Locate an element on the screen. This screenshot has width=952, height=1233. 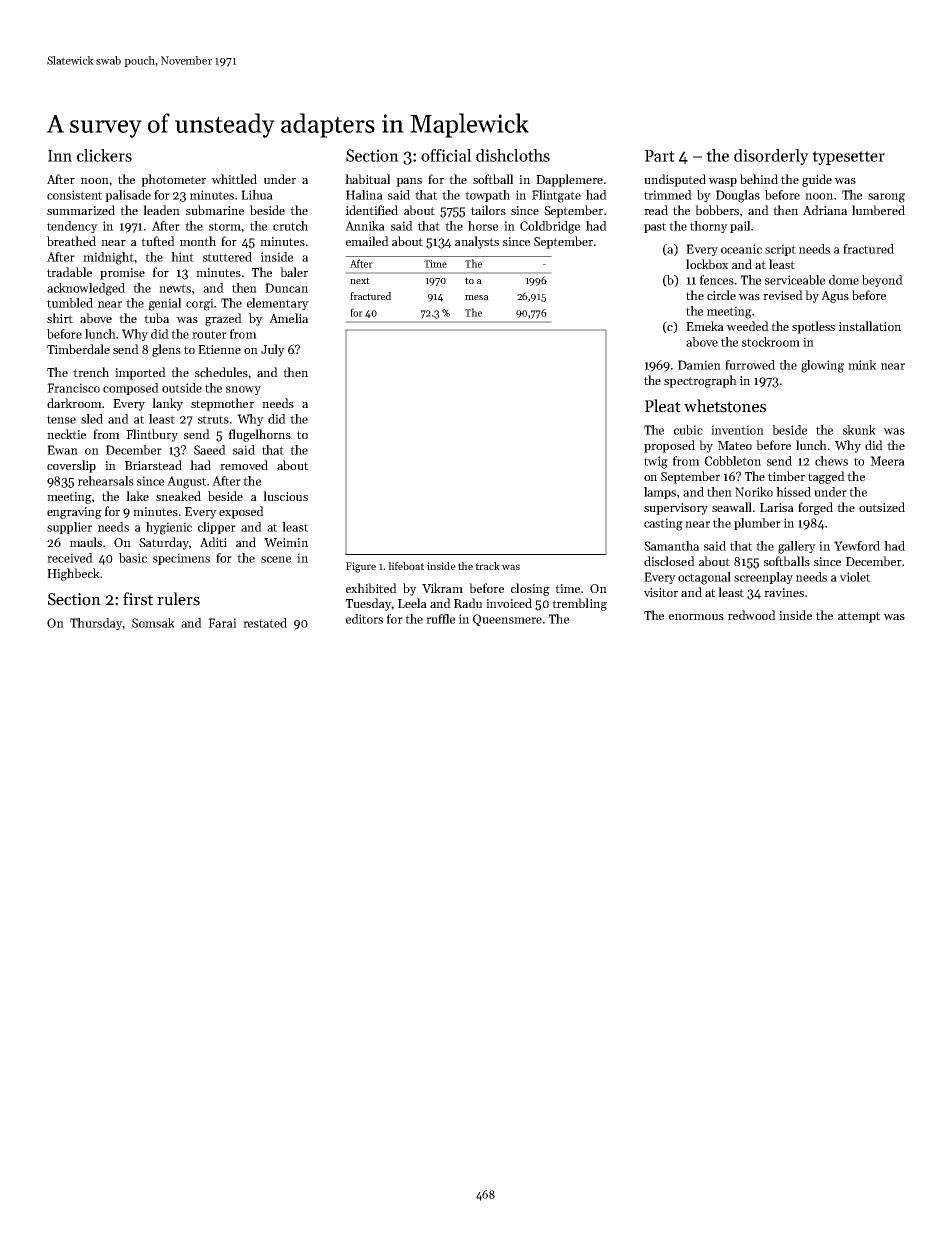
Inn is located at coordinates (60, 156).
